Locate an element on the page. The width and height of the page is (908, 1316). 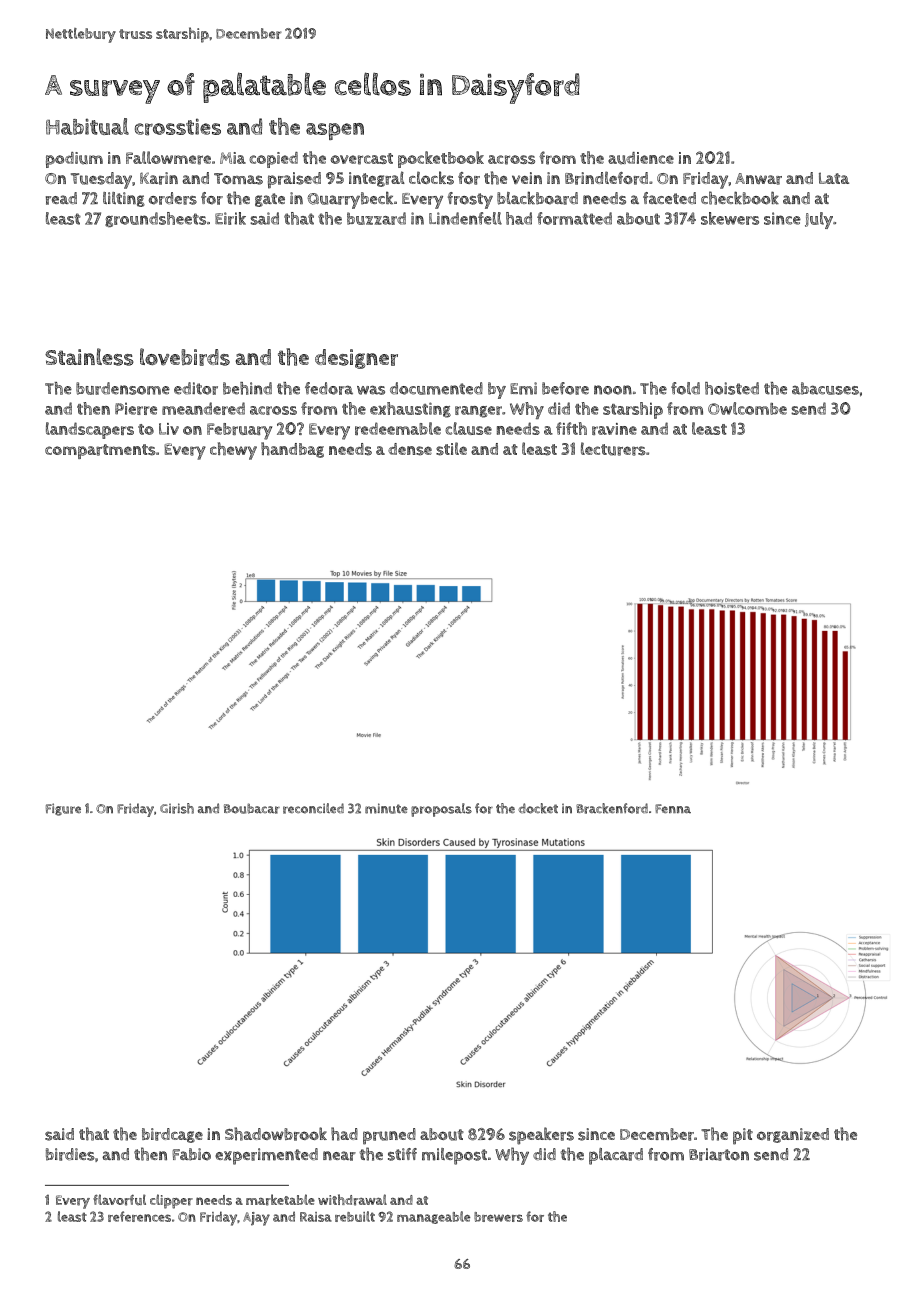
lovebirds is located at coordinates (185, 357).
